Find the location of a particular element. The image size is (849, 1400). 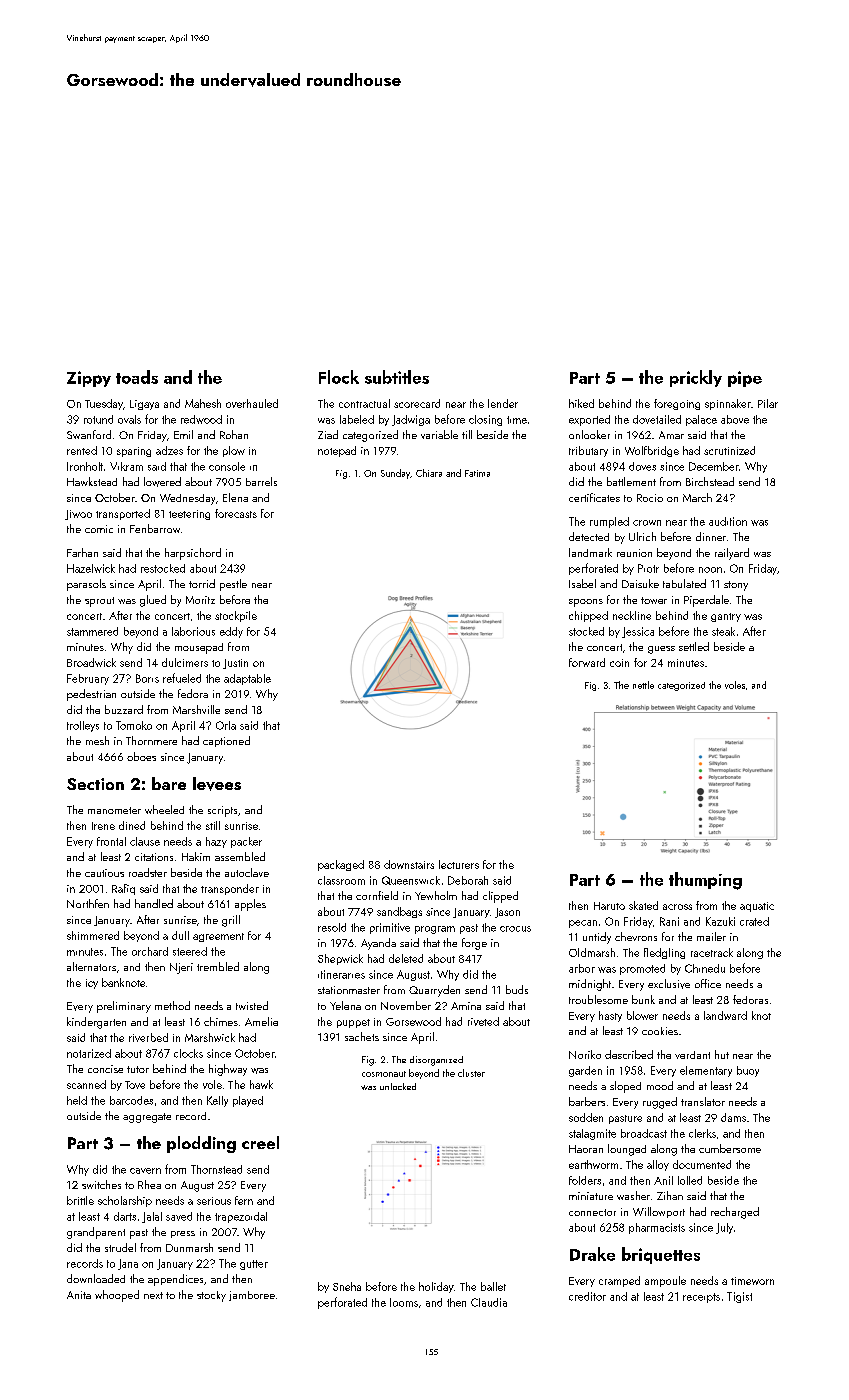

oboes is located at coordinates (141, 756).
